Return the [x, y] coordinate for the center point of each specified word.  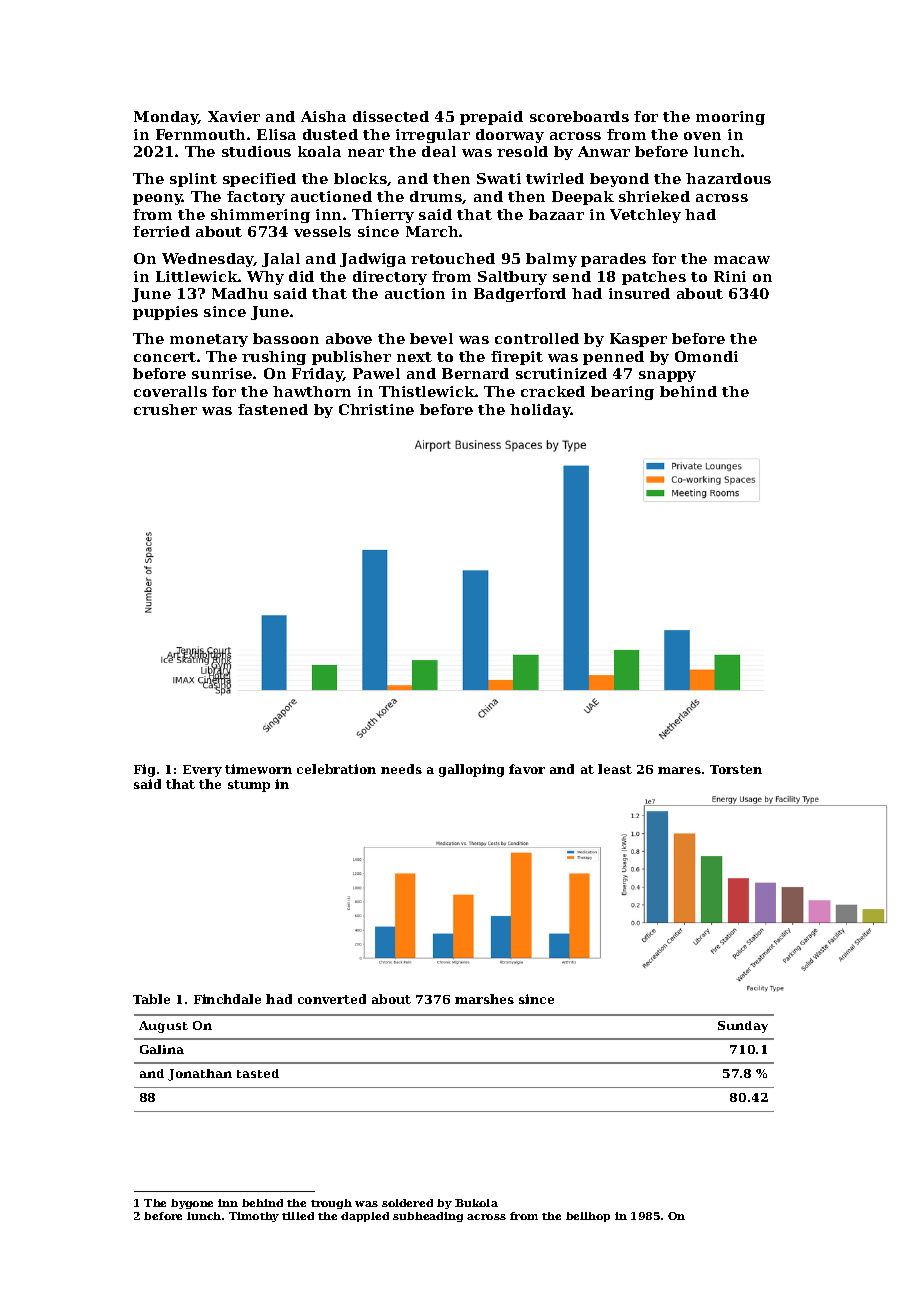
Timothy [254, 1217]
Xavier [234, 116]
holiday [540, 411]
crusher [165, 409]
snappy [667, 376]
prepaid [491, 118]
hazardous [728, 178]
